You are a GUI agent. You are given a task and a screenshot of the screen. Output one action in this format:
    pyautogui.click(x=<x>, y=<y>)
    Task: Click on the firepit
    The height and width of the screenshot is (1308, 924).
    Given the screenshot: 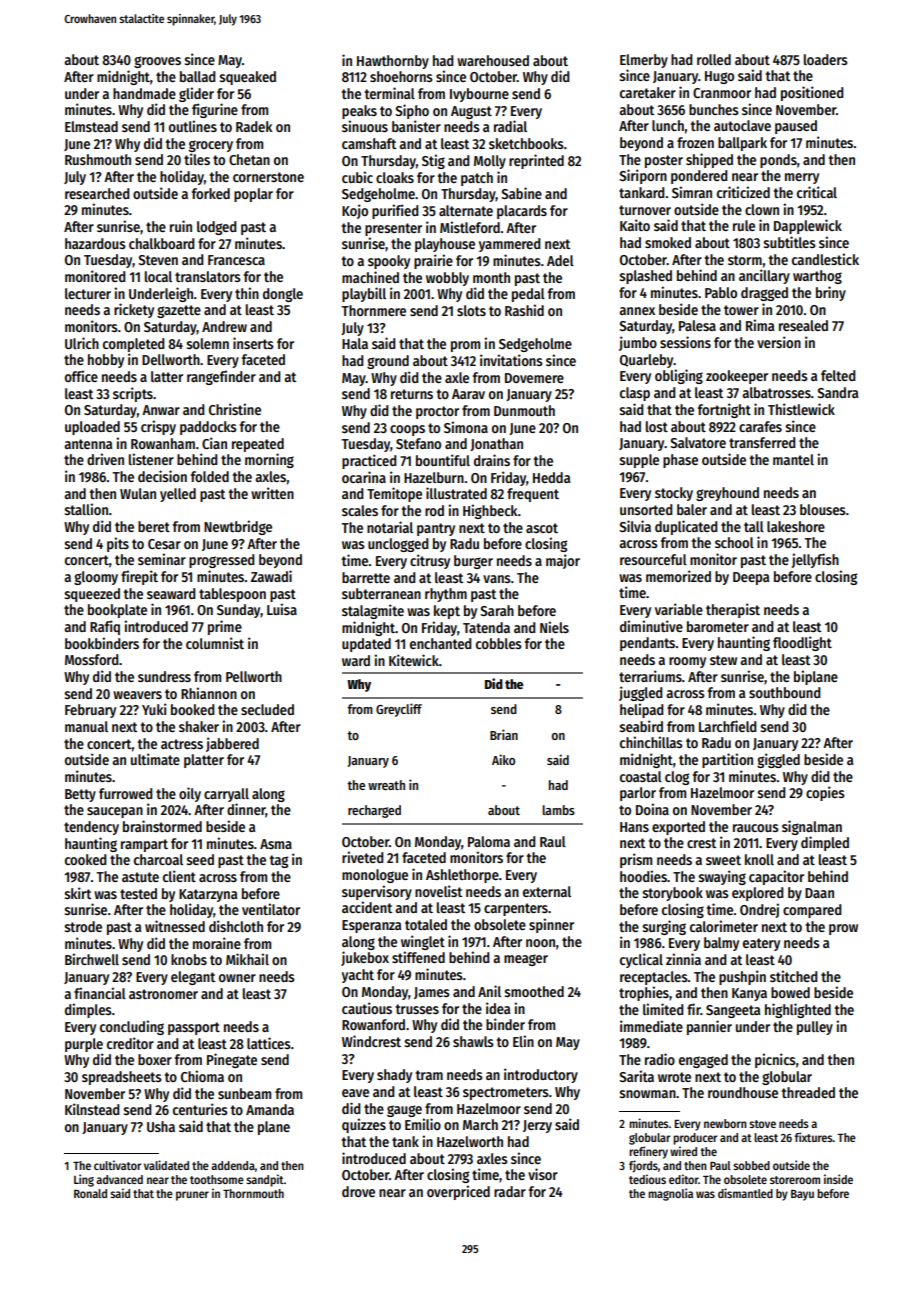 What is the action you would take?
    pyautogui.click(x=139, y=577)
